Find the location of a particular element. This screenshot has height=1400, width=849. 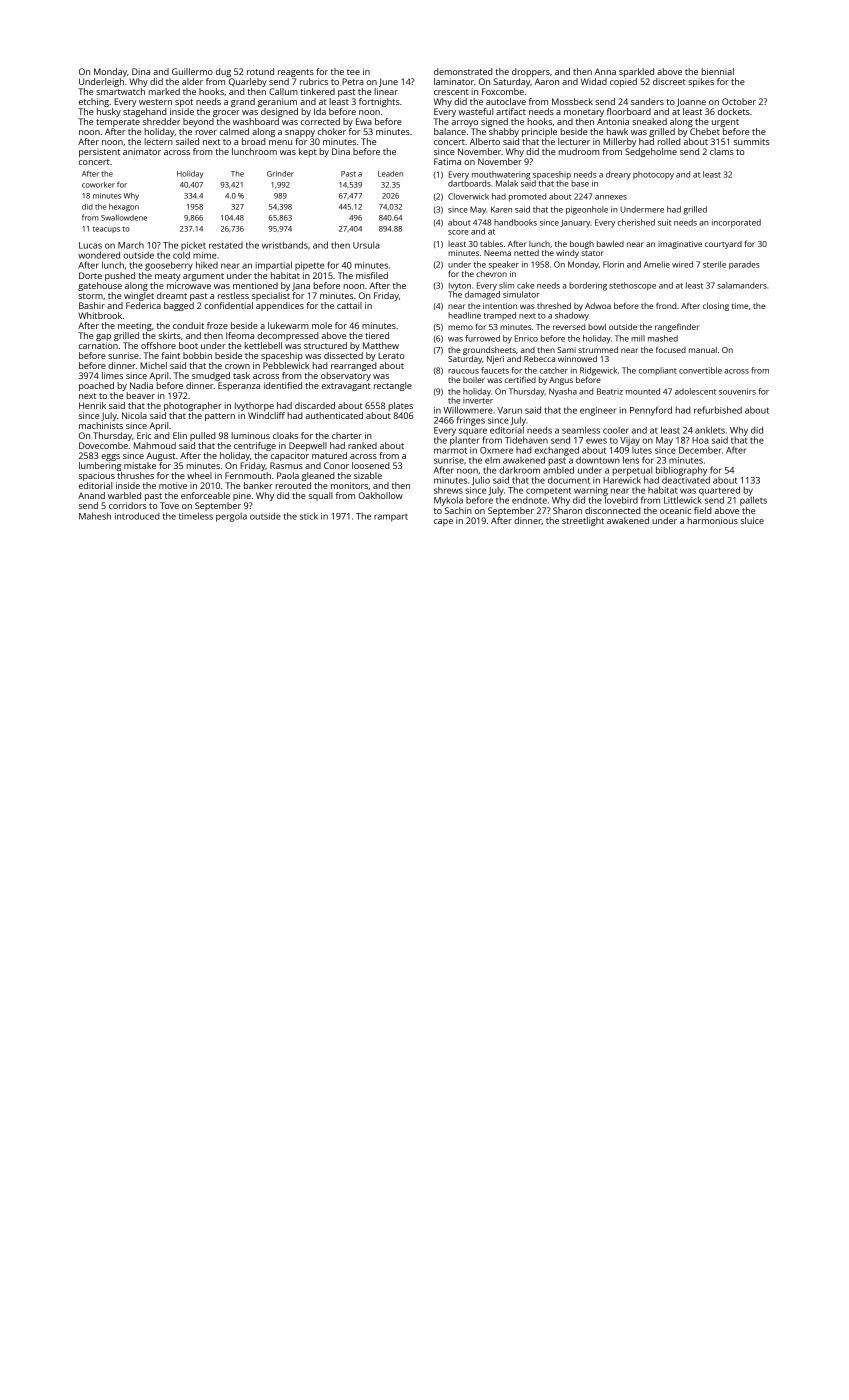

shabby is located at coordinates (504, 132).
